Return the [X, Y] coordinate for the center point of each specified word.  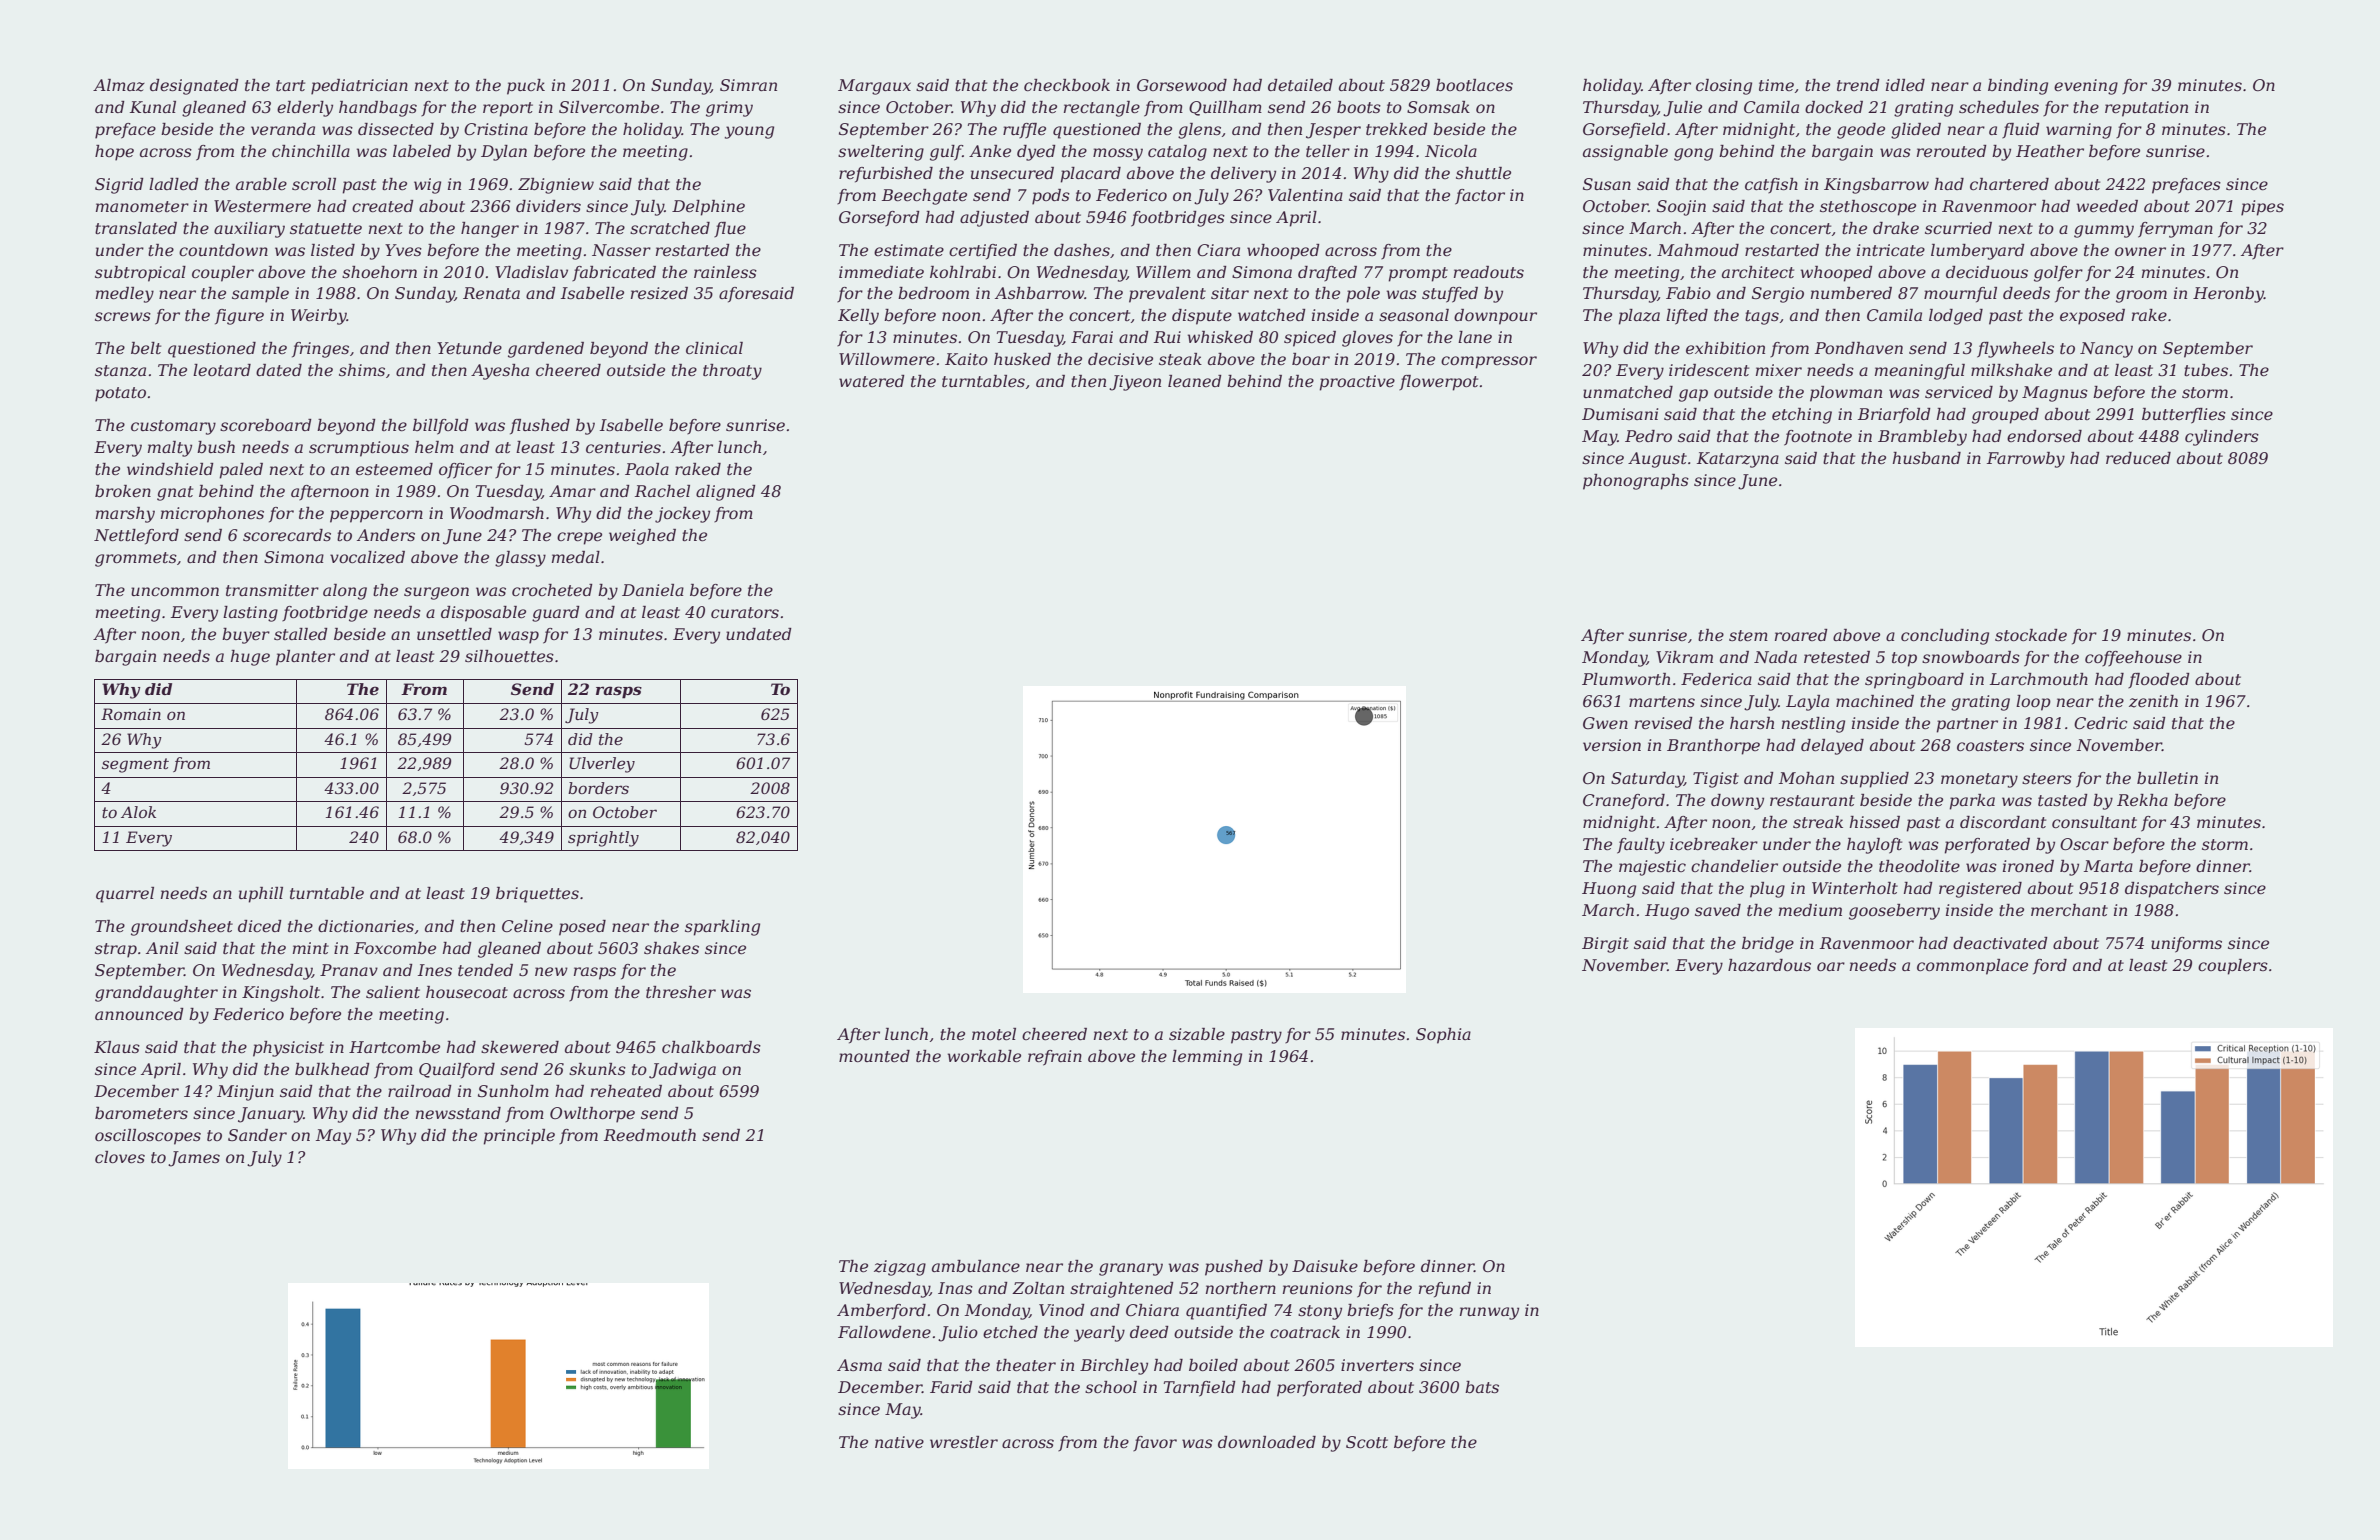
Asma [859, 1365]
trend [1858, 85]
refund [1445, 1290]
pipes [2262, 208]
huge [250, 658]
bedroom [933, 293]
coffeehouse [2133, 658]
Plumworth [1626, 679]
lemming [1207, 1058]
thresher [681, 992]
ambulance [976, 1266]
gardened [546, 350]
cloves [120, 1157]
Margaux [874, 87]
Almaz [119, 85]
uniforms [2186, 945]
